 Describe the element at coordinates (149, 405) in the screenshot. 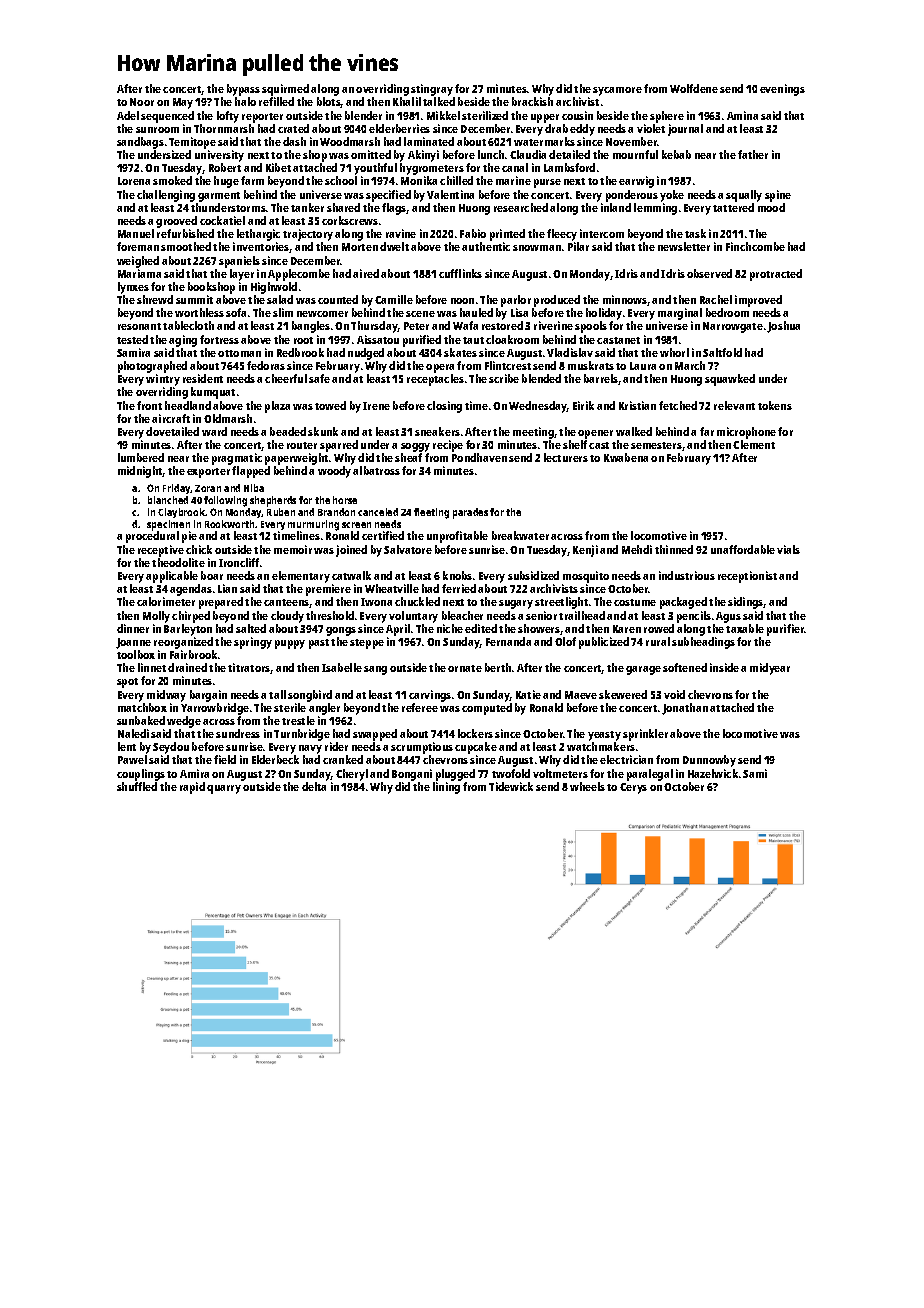

I see `front` at that location.
